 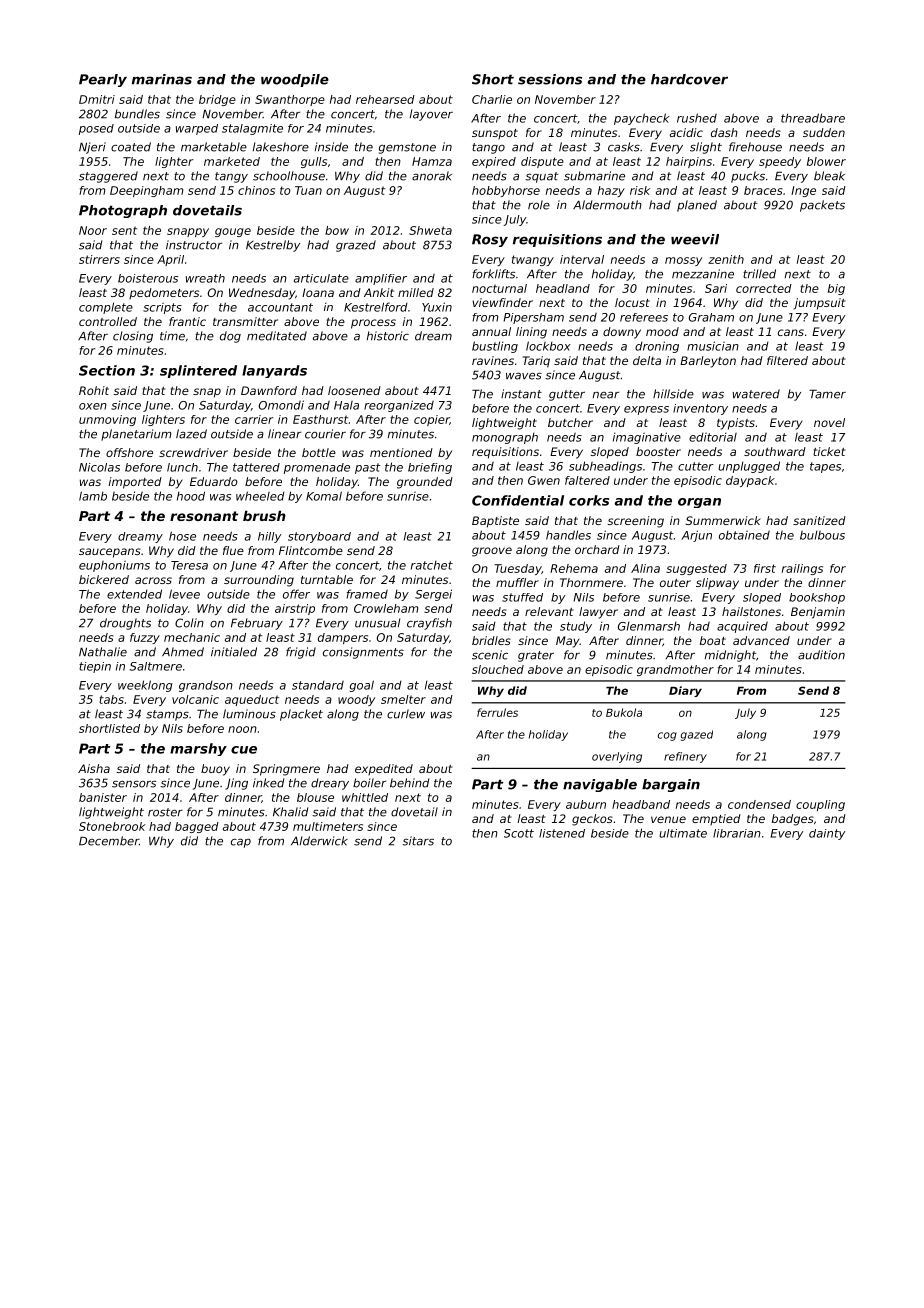 I want to click on lunch, so click(x=182, y=467).
